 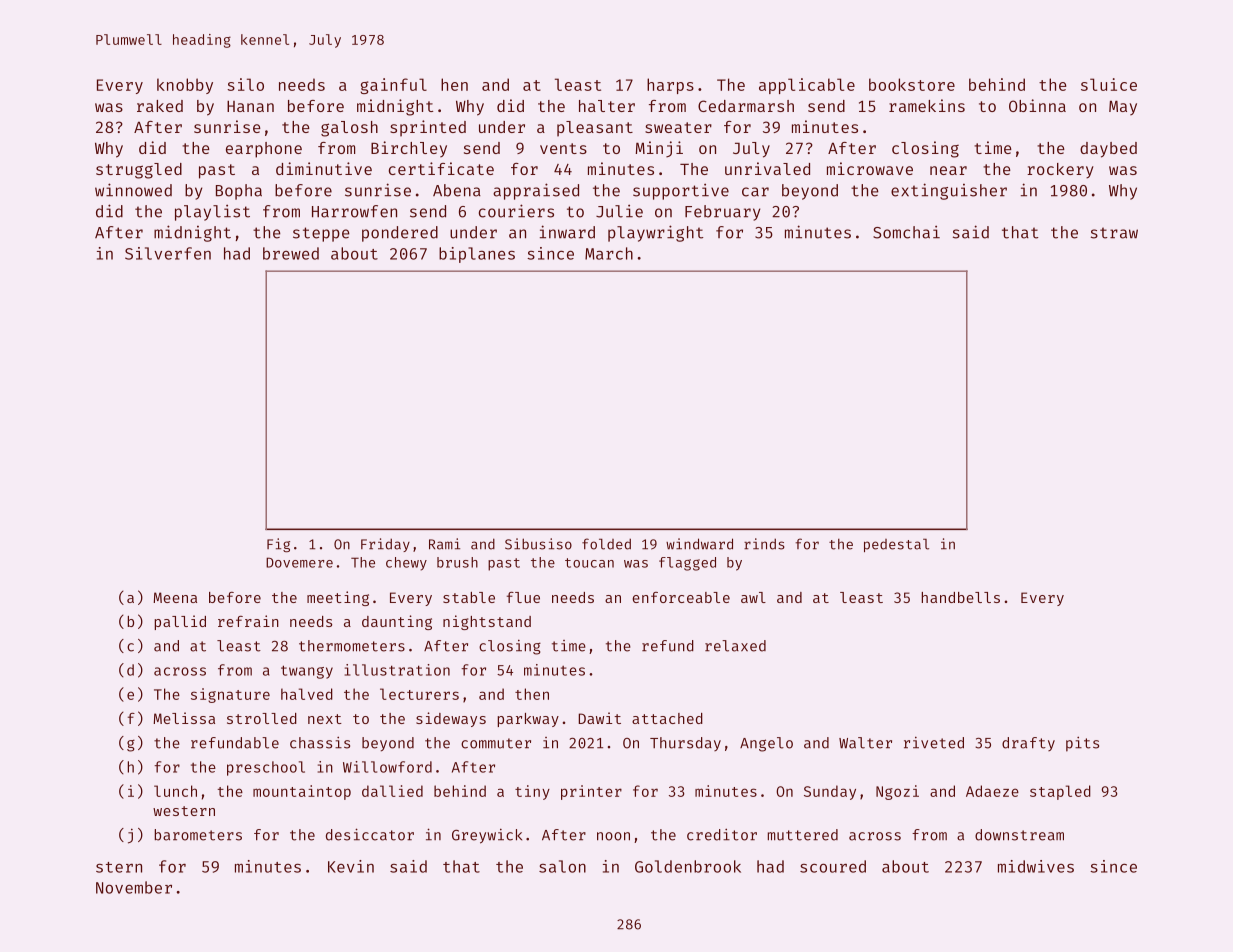 What do you see at coordinates (264, 150) in the document?
I see `earphone` at bounding box center [264, 150].
